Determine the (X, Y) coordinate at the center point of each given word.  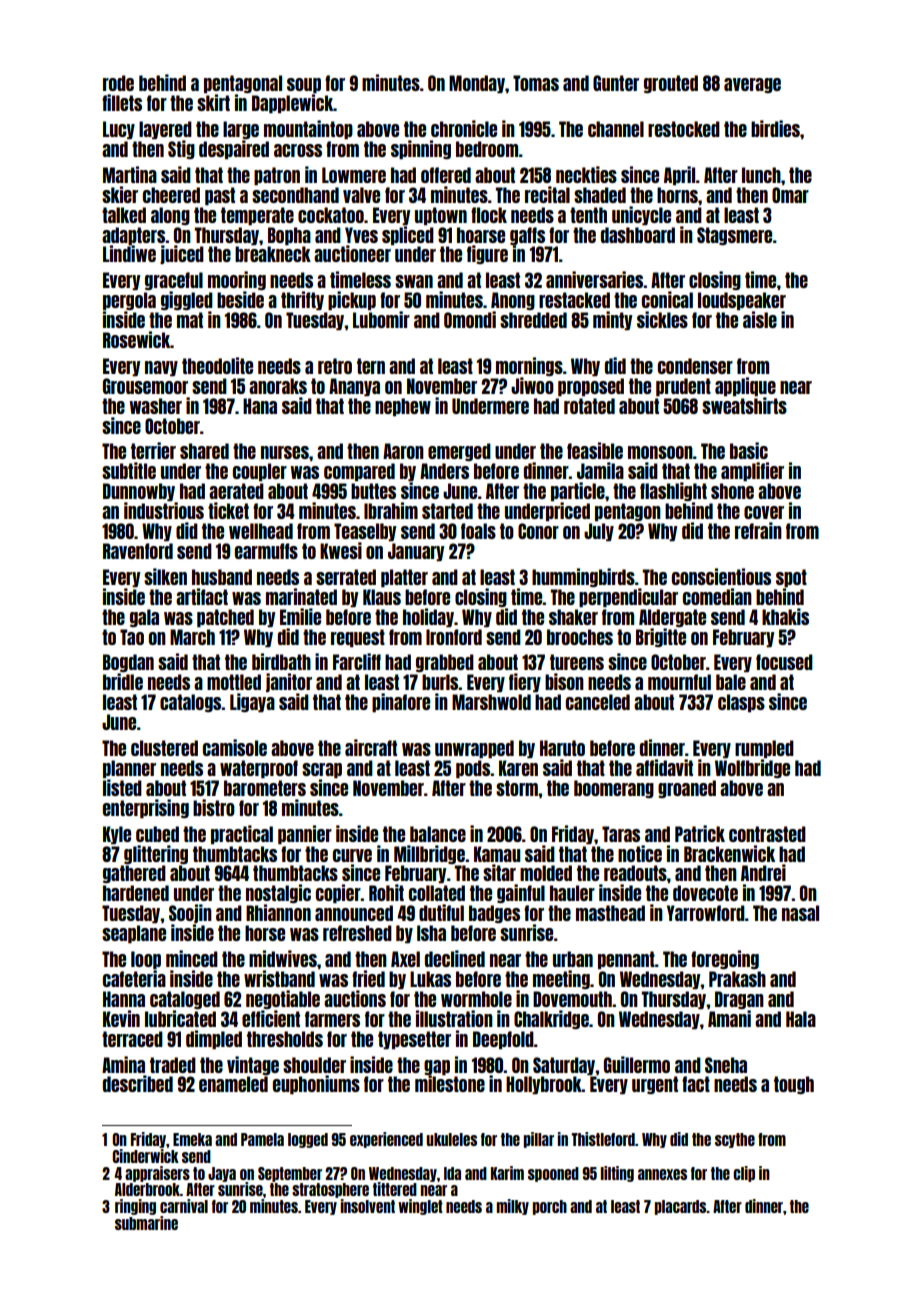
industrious (164, 510)
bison (564, 681)
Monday (477, 84)
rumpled (764, 749)
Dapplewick (292, 103)
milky (513, 1207)
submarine (146, 1223)
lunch (761, 175)
